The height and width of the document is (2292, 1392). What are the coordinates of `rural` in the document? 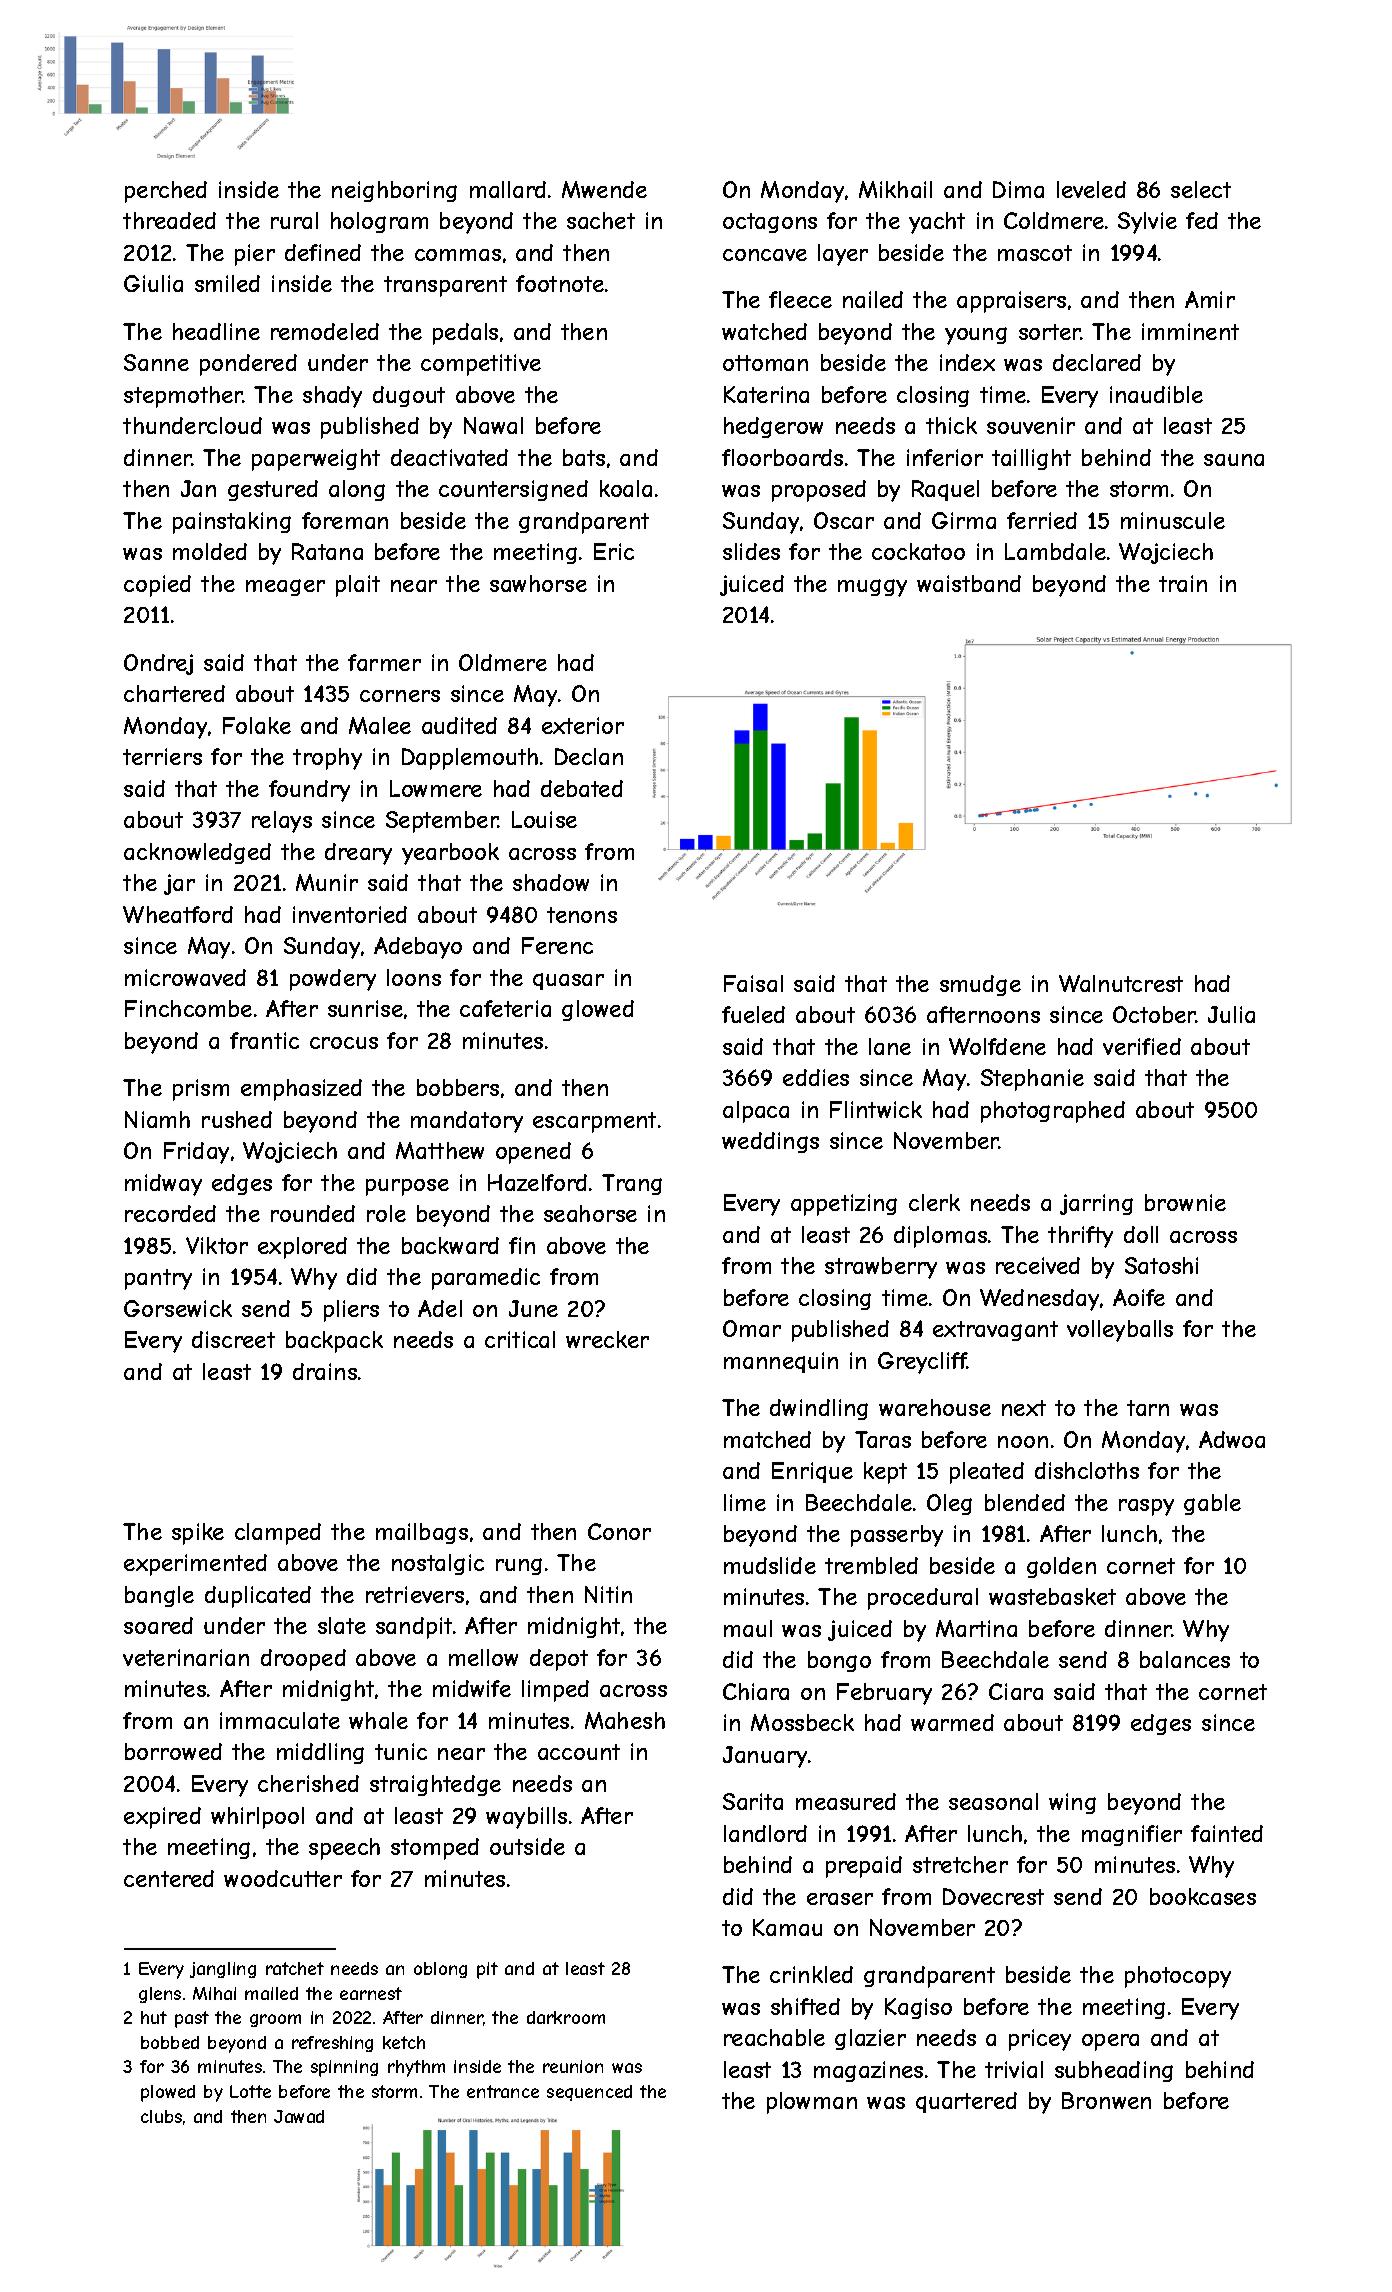 It's located at (294, 220).
